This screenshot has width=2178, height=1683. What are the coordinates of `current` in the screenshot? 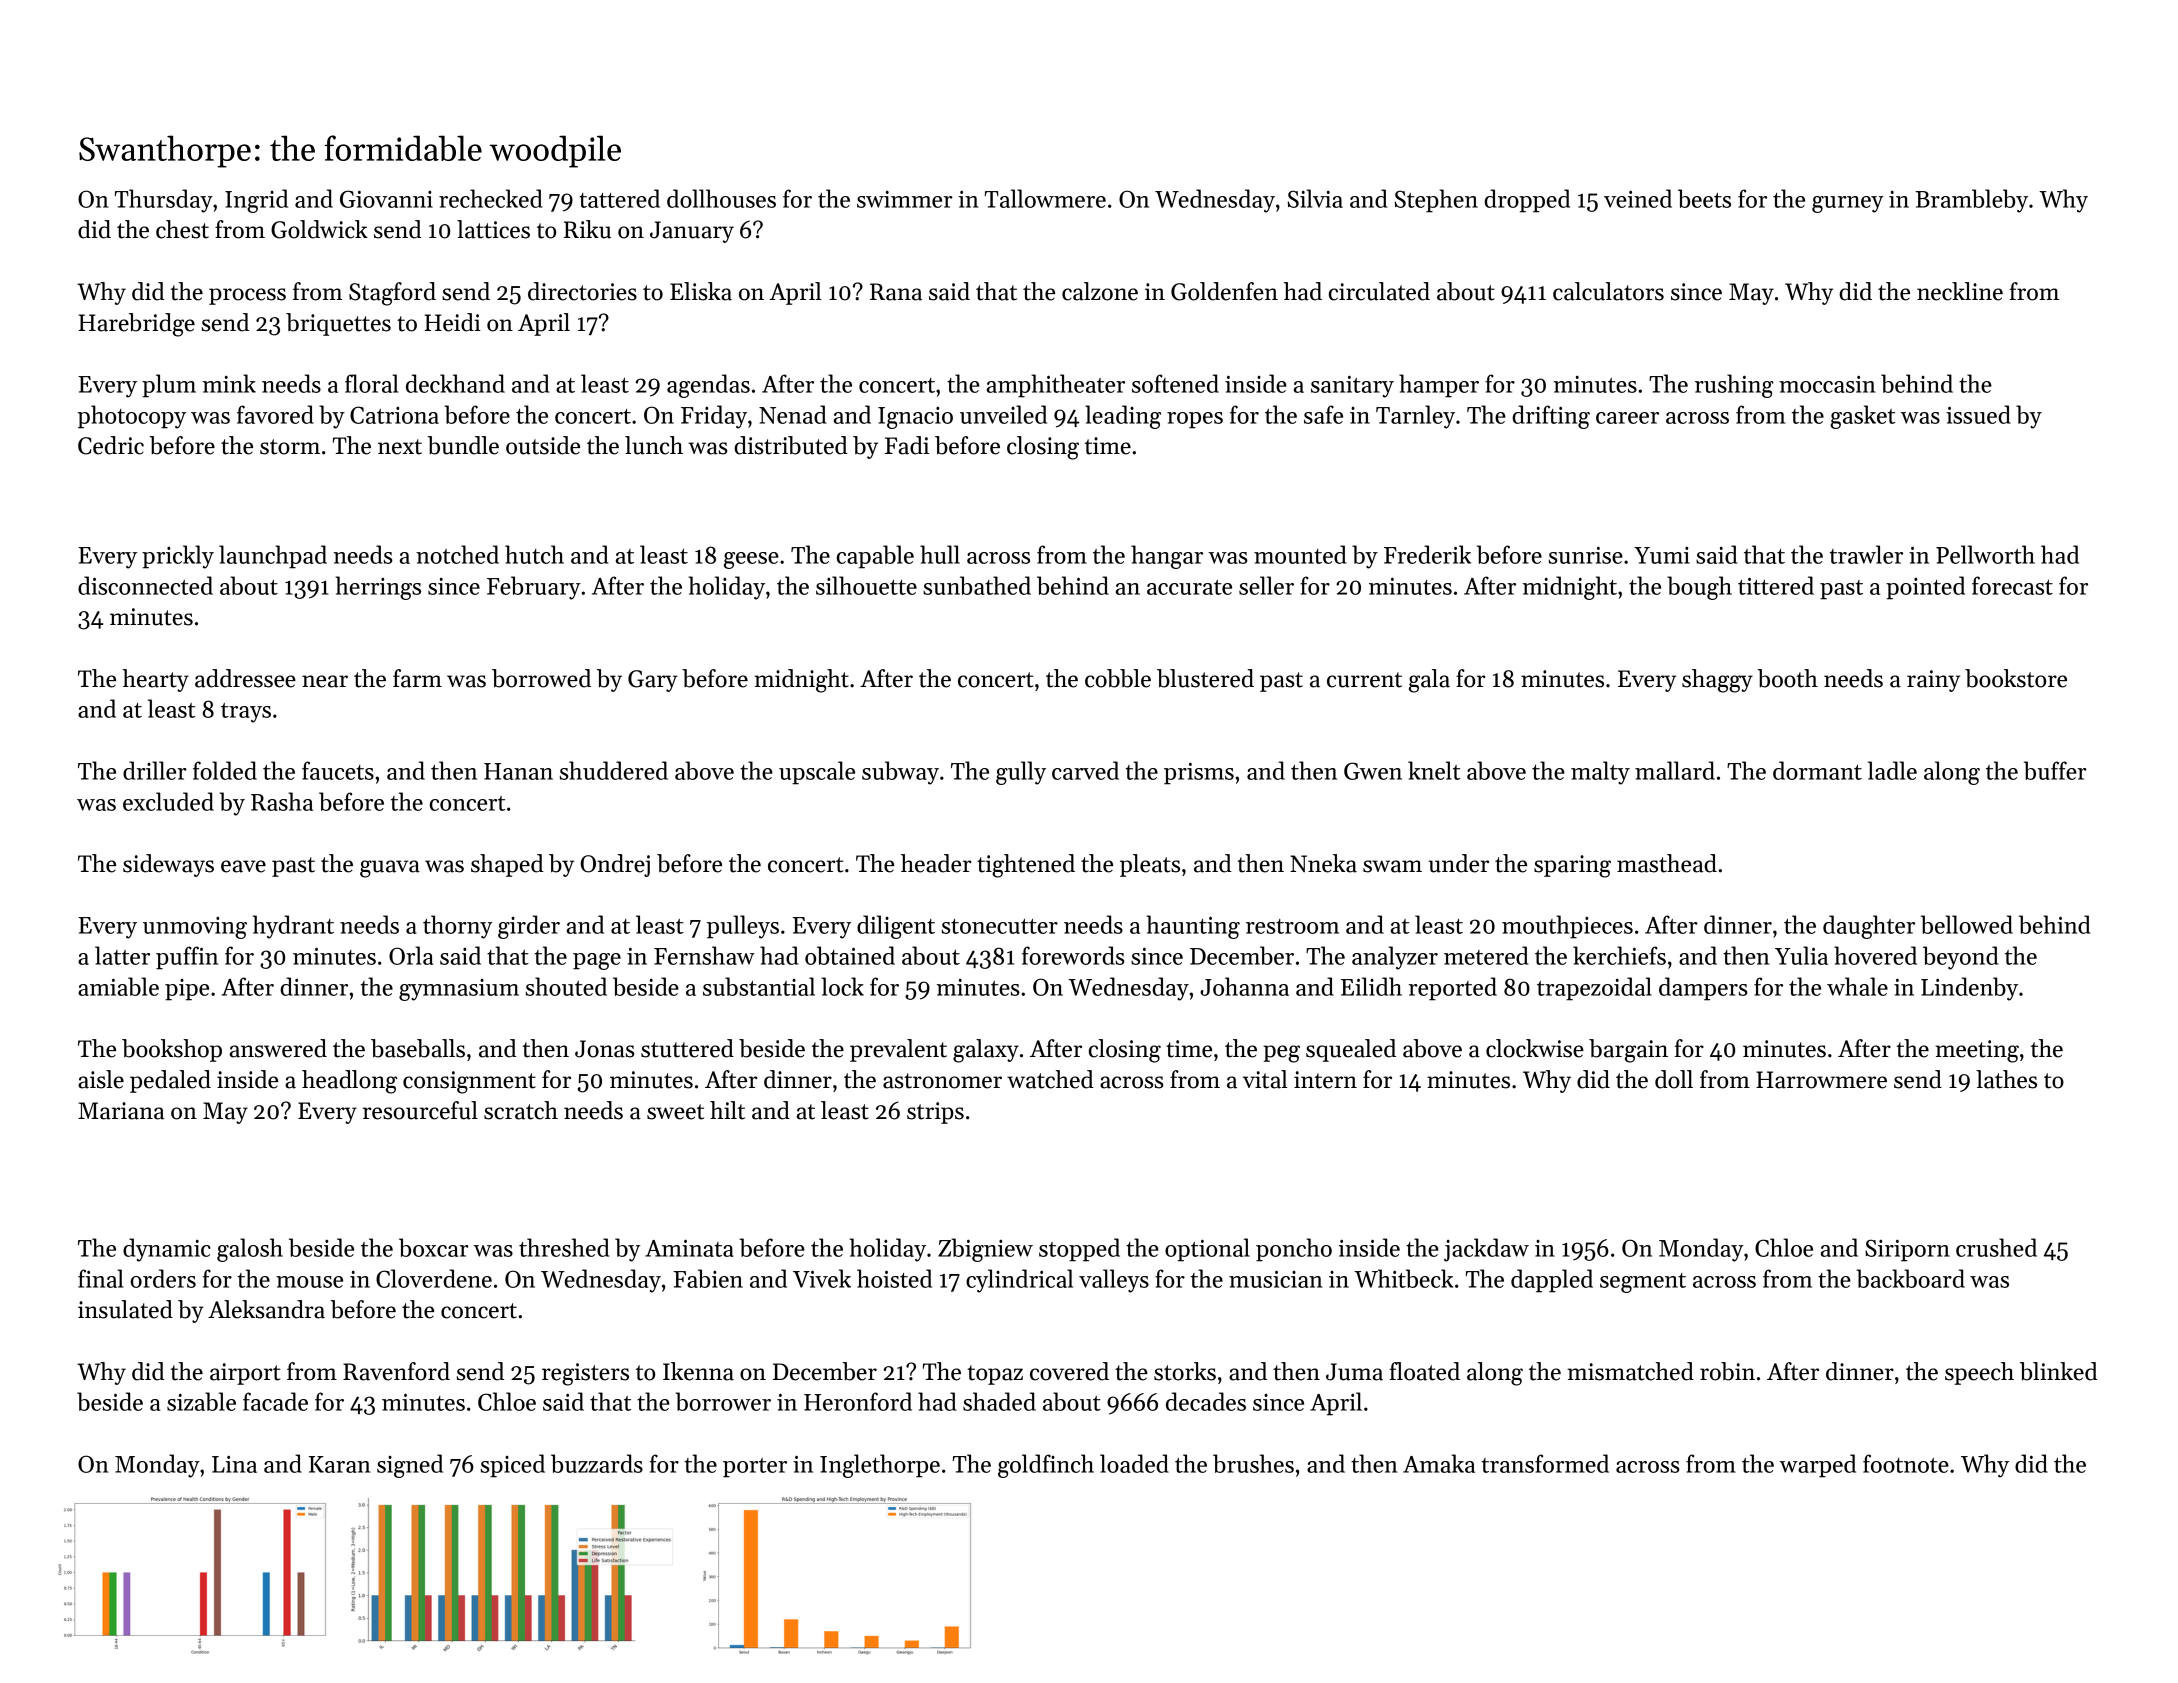 It's located at (1364, 680).
